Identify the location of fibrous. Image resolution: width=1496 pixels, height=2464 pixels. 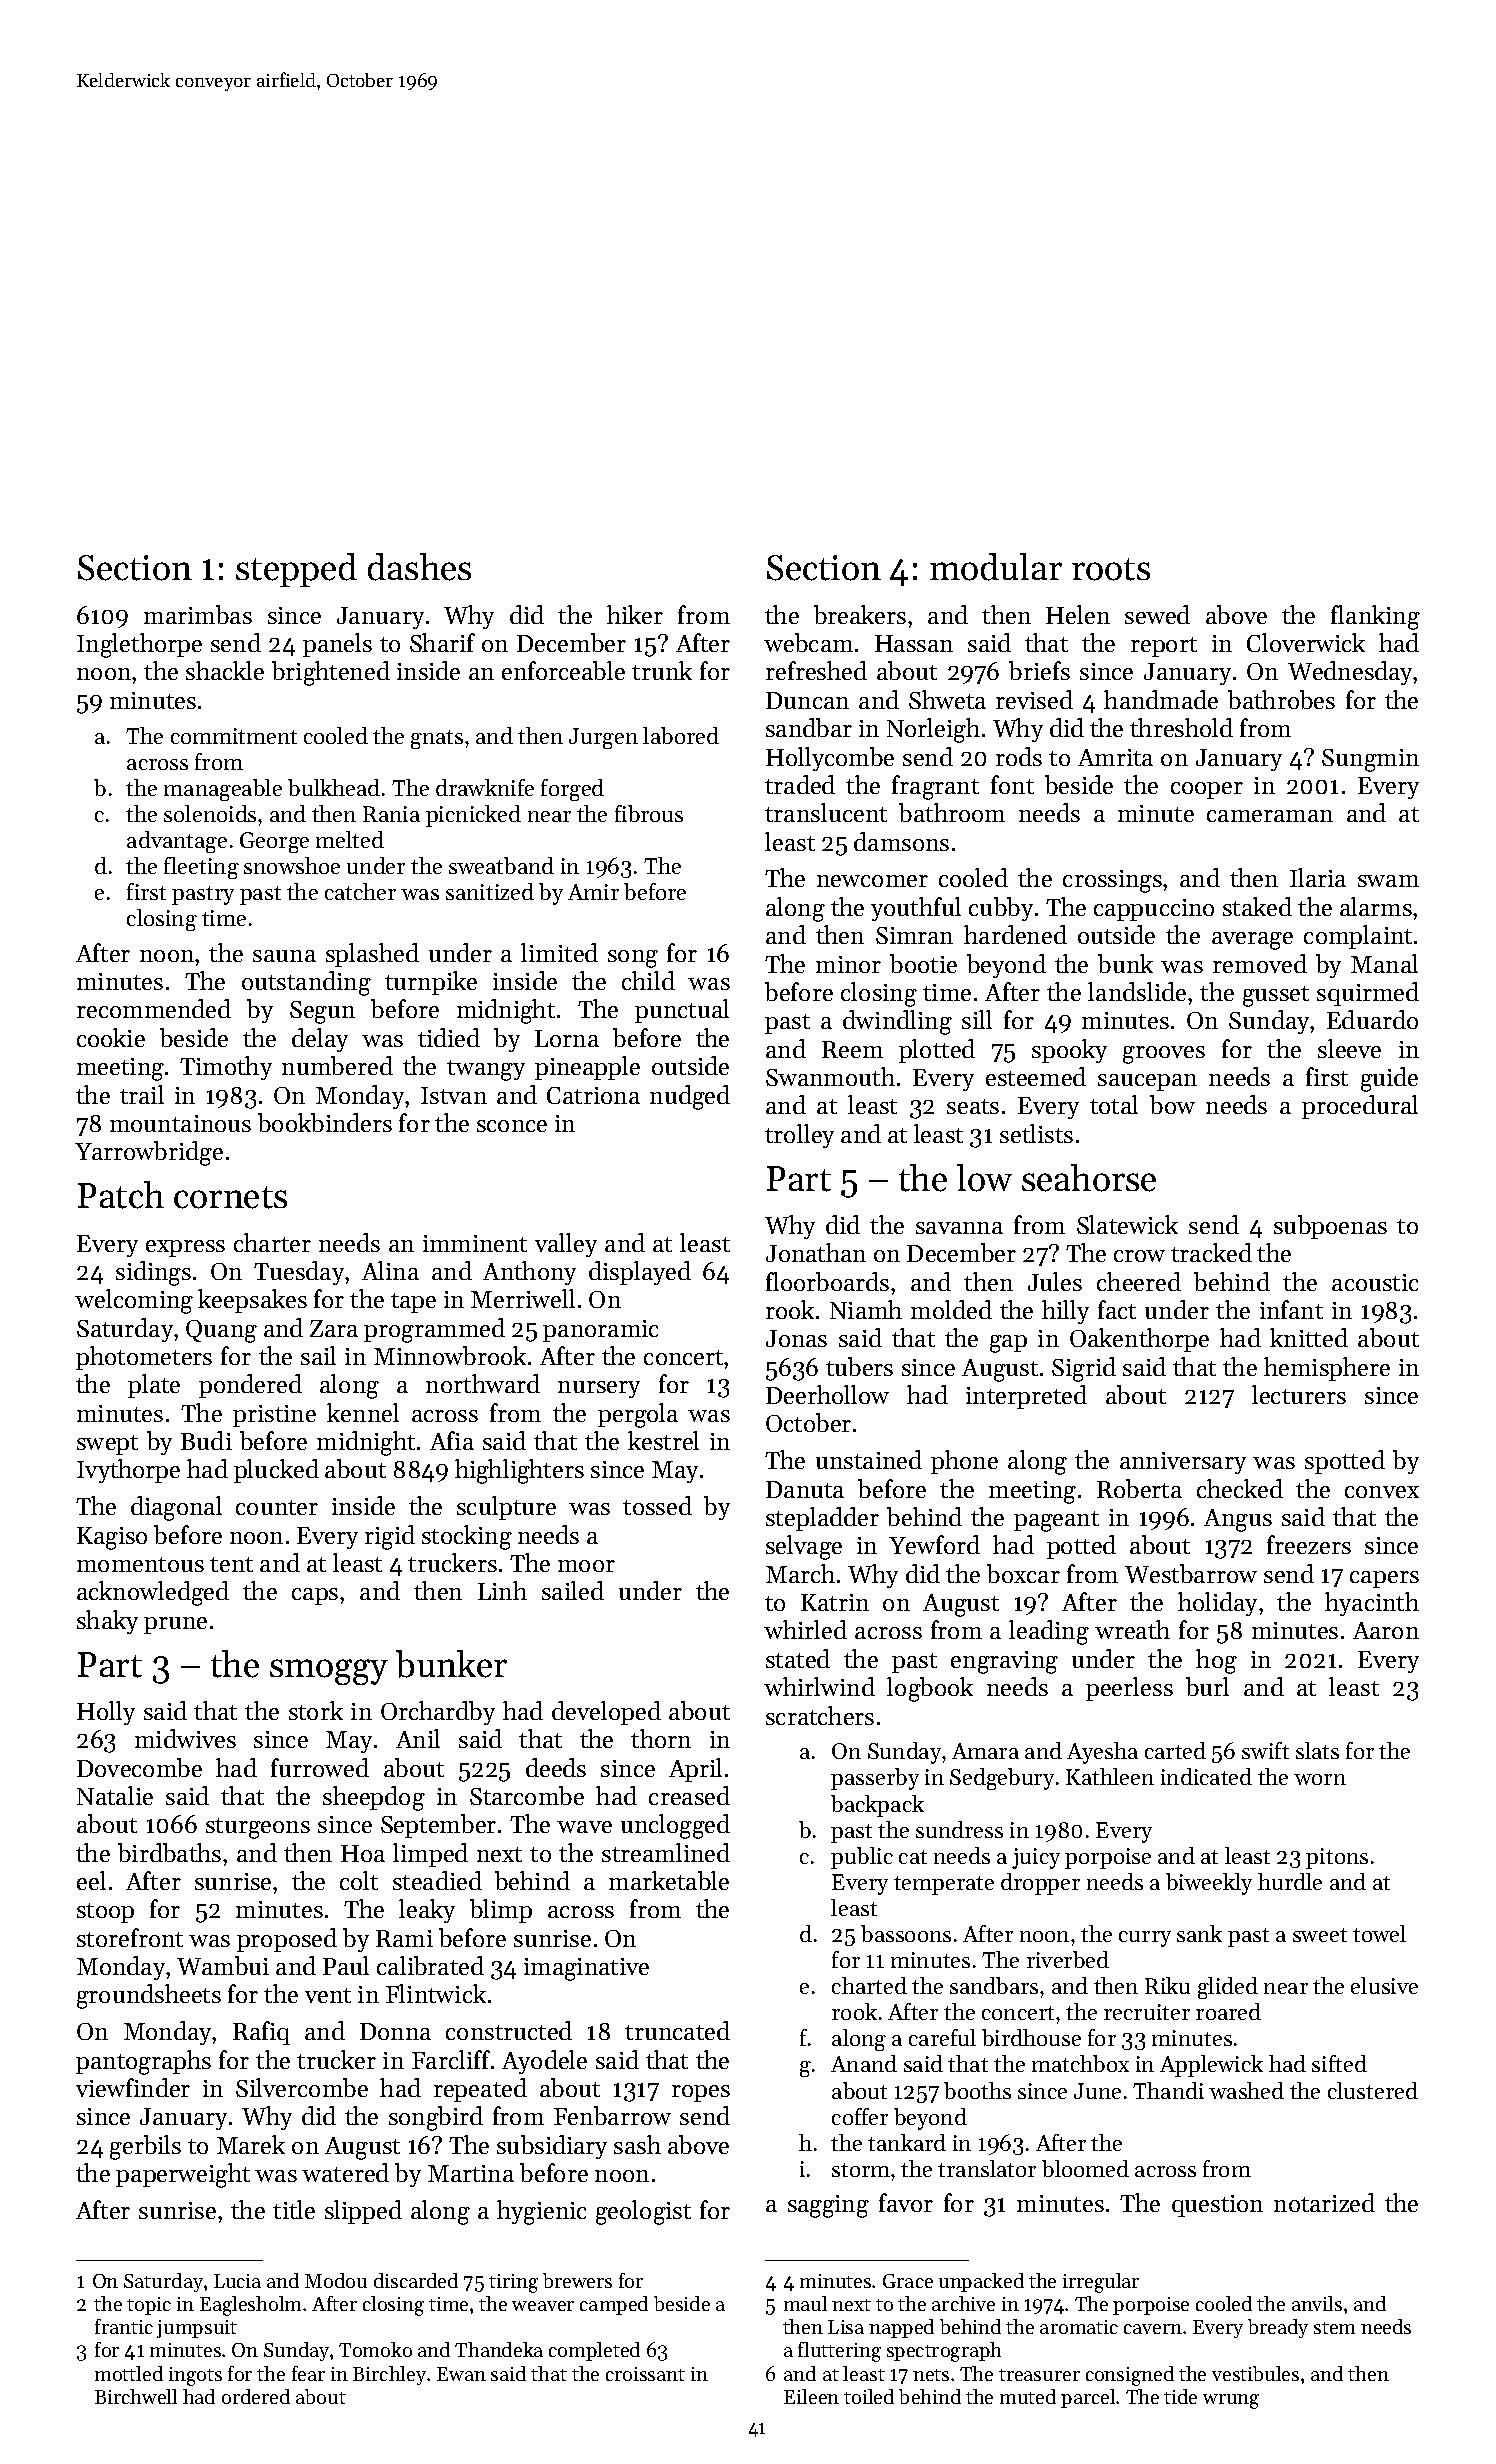
(649, 813).
